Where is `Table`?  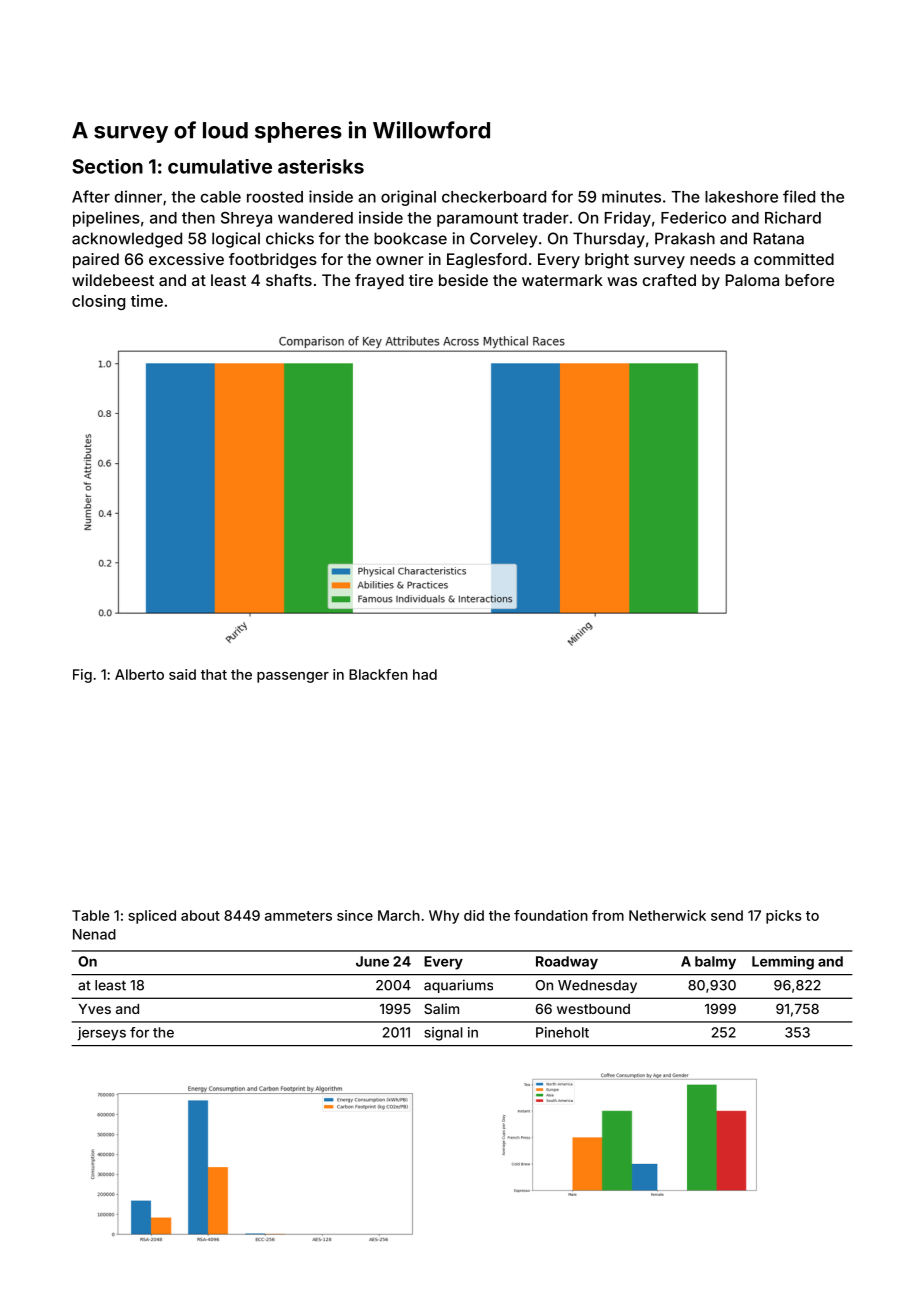 Table is located at coordinates (90, 915).
